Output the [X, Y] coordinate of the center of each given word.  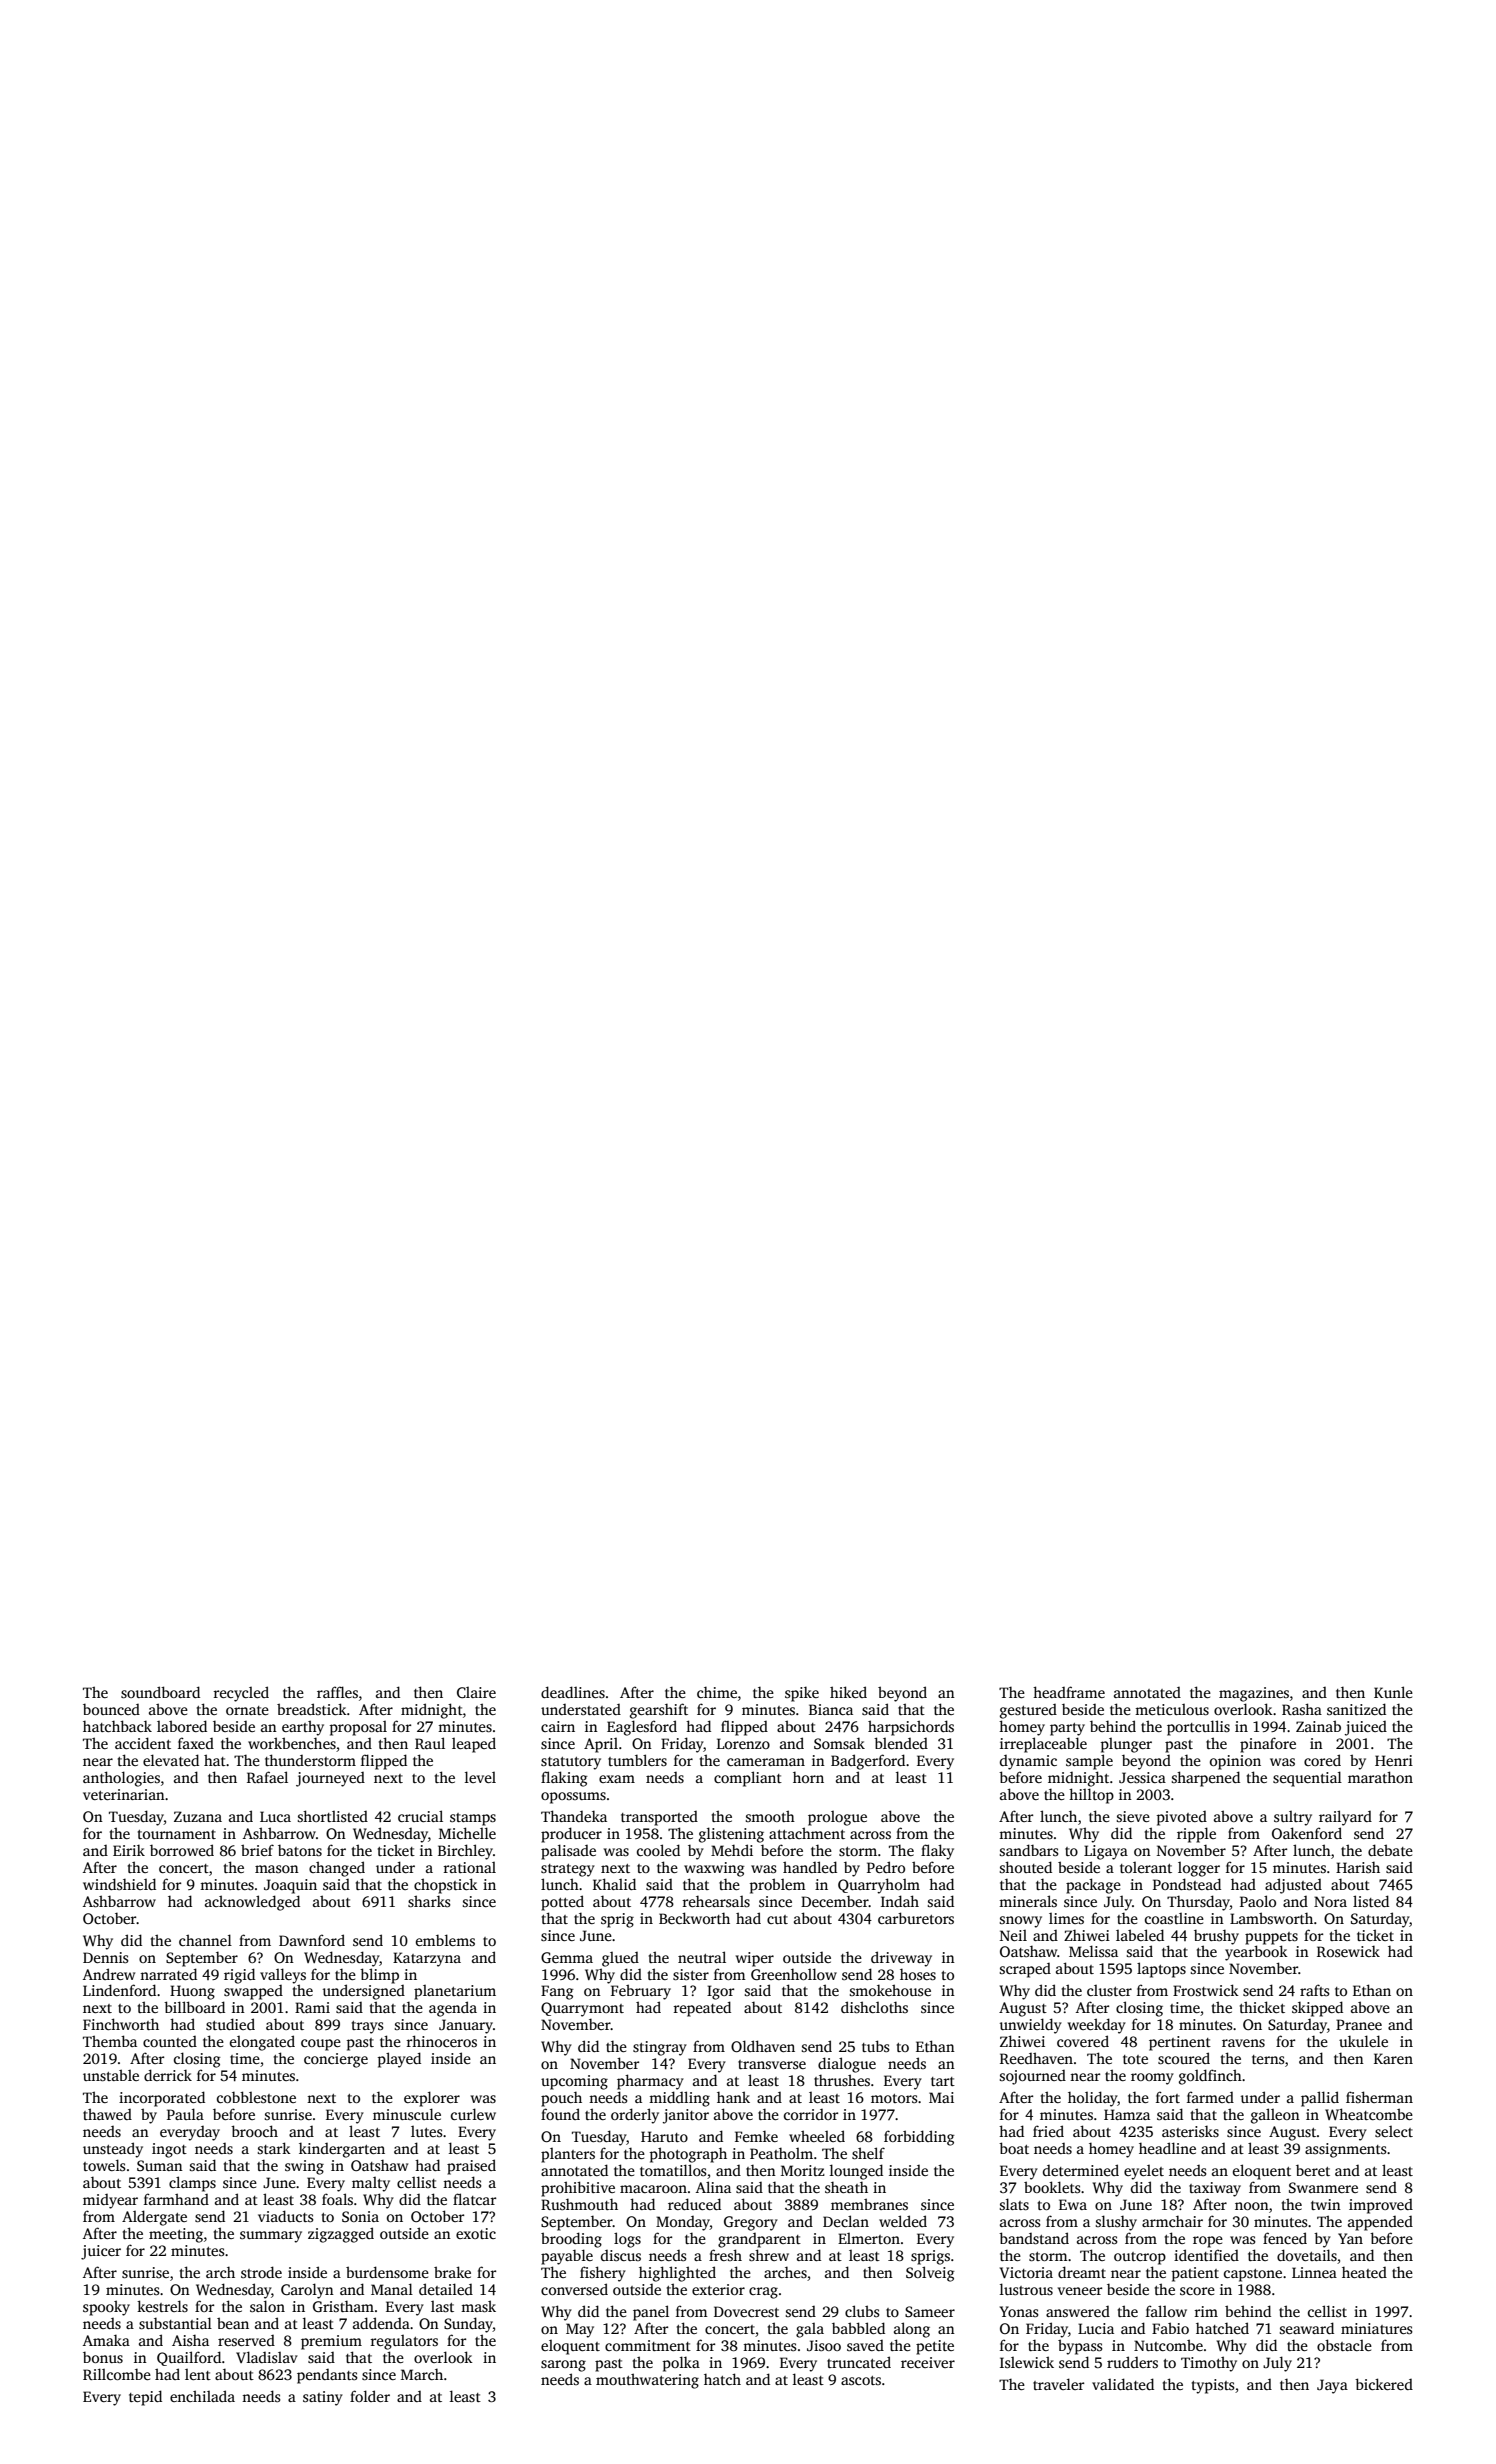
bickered [1384, 2384]
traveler [1058, 2384]
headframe [1069, 1692]
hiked [848, 1692]
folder [370, 2396]
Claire [476, 1692]
